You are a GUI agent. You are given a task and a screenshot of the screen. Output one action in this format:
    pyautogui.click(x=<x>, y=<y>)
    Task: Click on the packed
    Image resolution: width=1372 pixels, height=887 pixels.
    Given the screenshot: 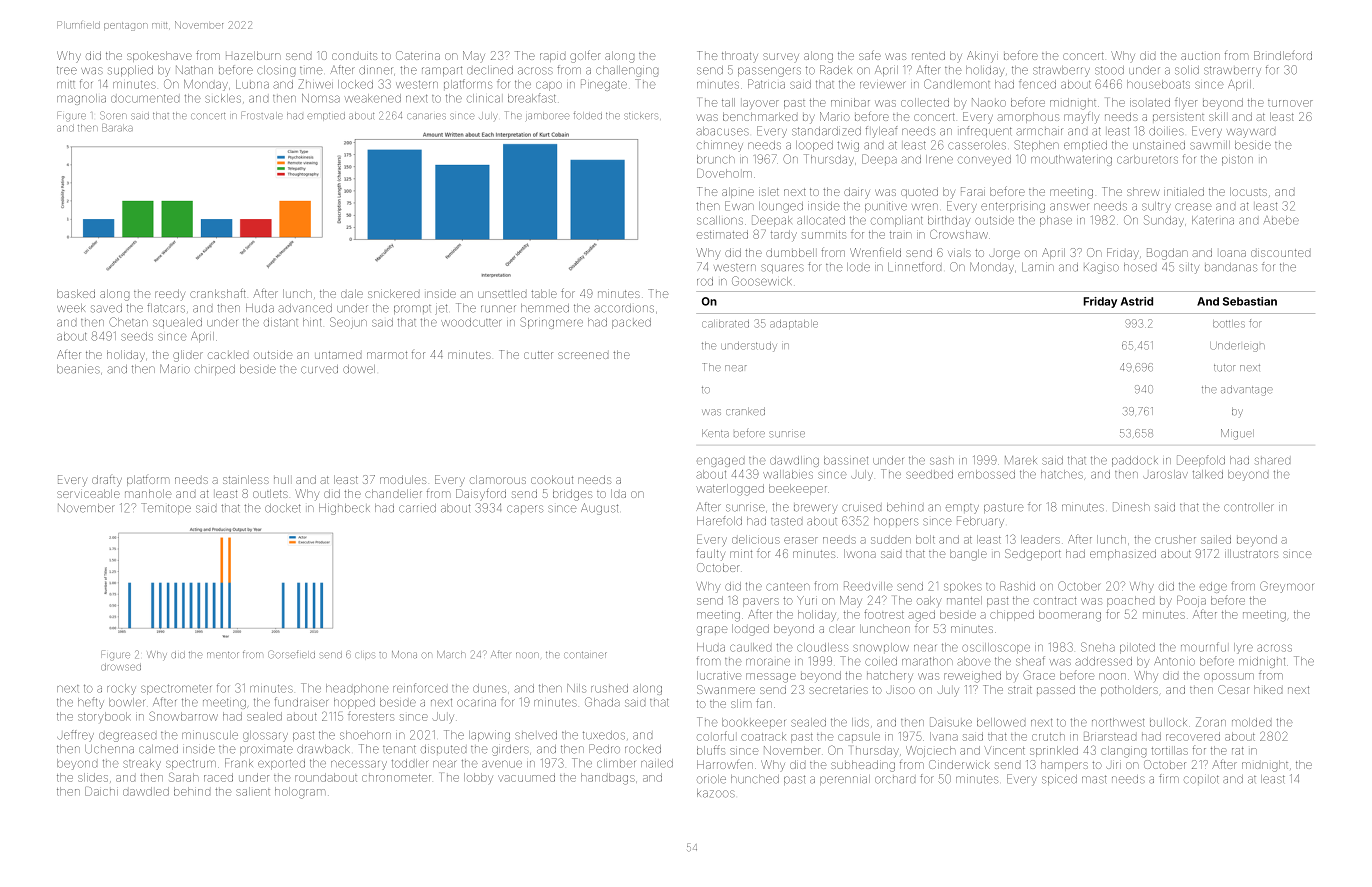 What is the action you would take?
    pyautogui.click(x=631, y=323)
